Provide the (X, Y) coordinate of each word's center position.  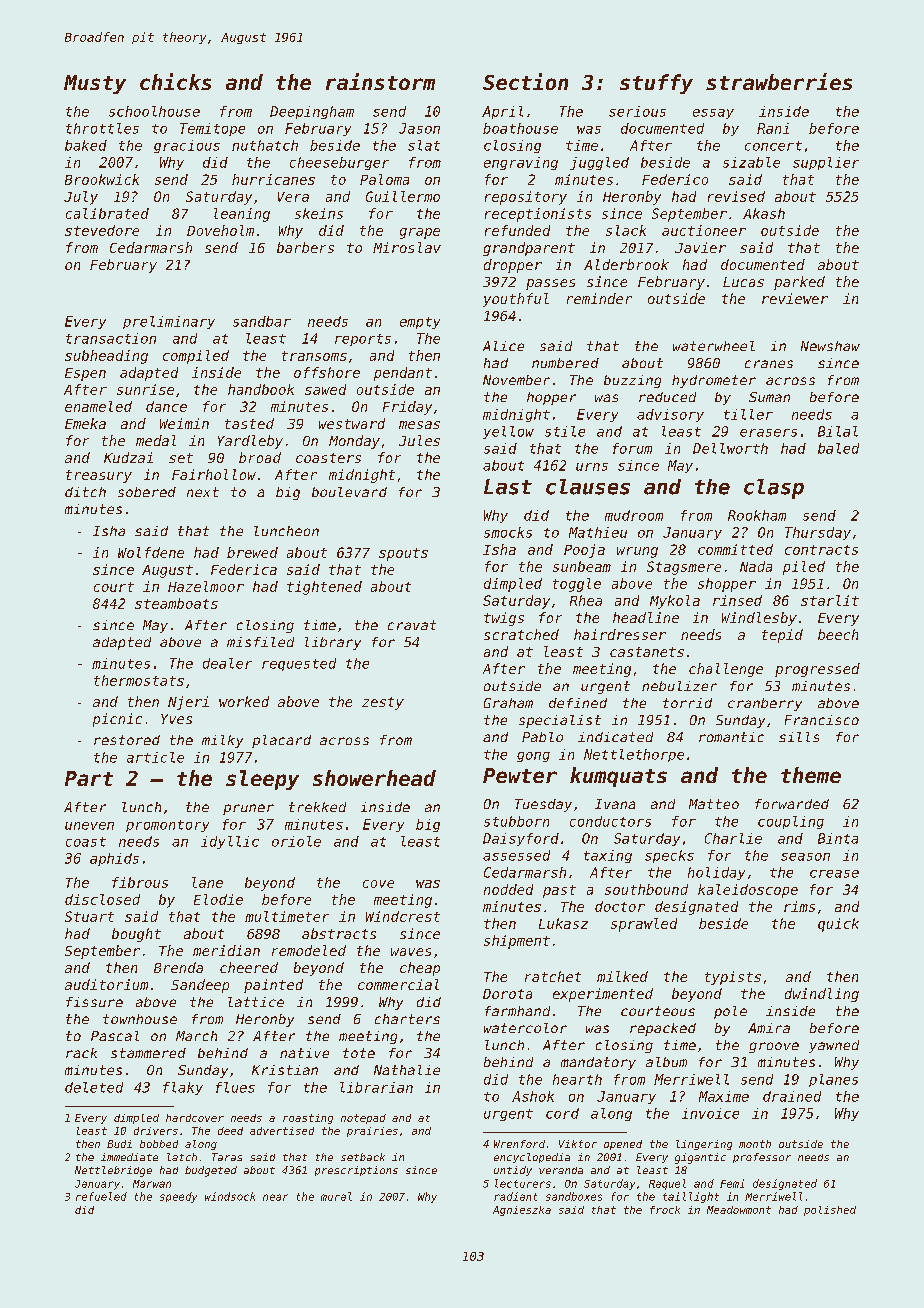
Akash (764, 213)
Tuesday (543, 805)
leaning (242, 215)
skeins (319, 213)
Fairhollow (214, 474)
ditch (85, 492)
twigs (504, 619)
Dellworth (730, 448)
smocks (508, 532)
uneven (89, 826)
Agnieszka (522, 1211)
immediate (129, 1157)
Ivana (615, 804)
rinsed (737, 600)
